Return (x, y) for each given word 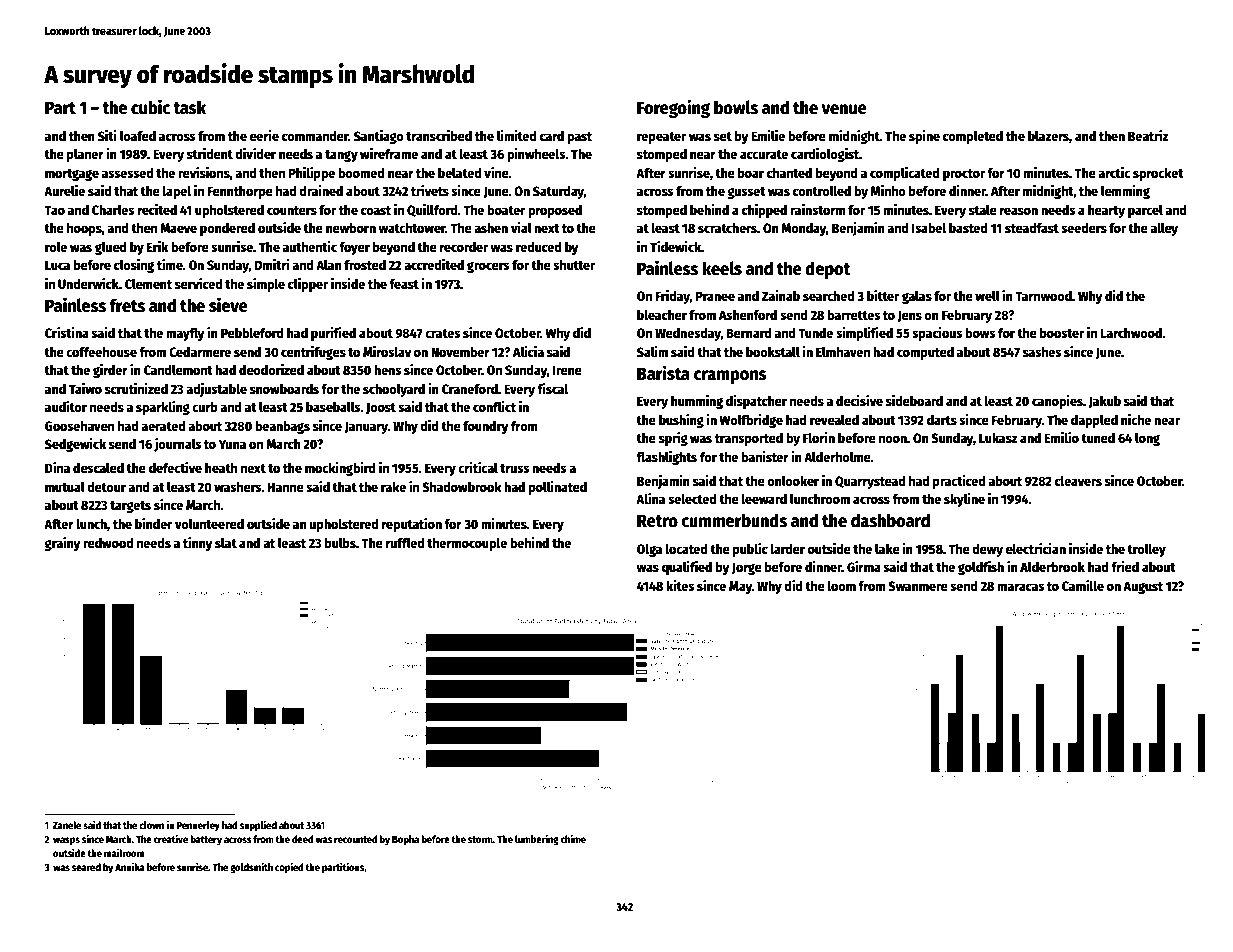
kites (680, 585)
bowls (736, 107)
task (189, 107)
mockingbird (340, 469)
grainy (62, 544)
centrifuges (313, 353)
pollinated (558, 488)
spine (924, 137)
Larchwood (1131, 333)
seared (86, 867)
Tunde (815, 333)
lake (887, 548)
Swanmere (918, 586)
